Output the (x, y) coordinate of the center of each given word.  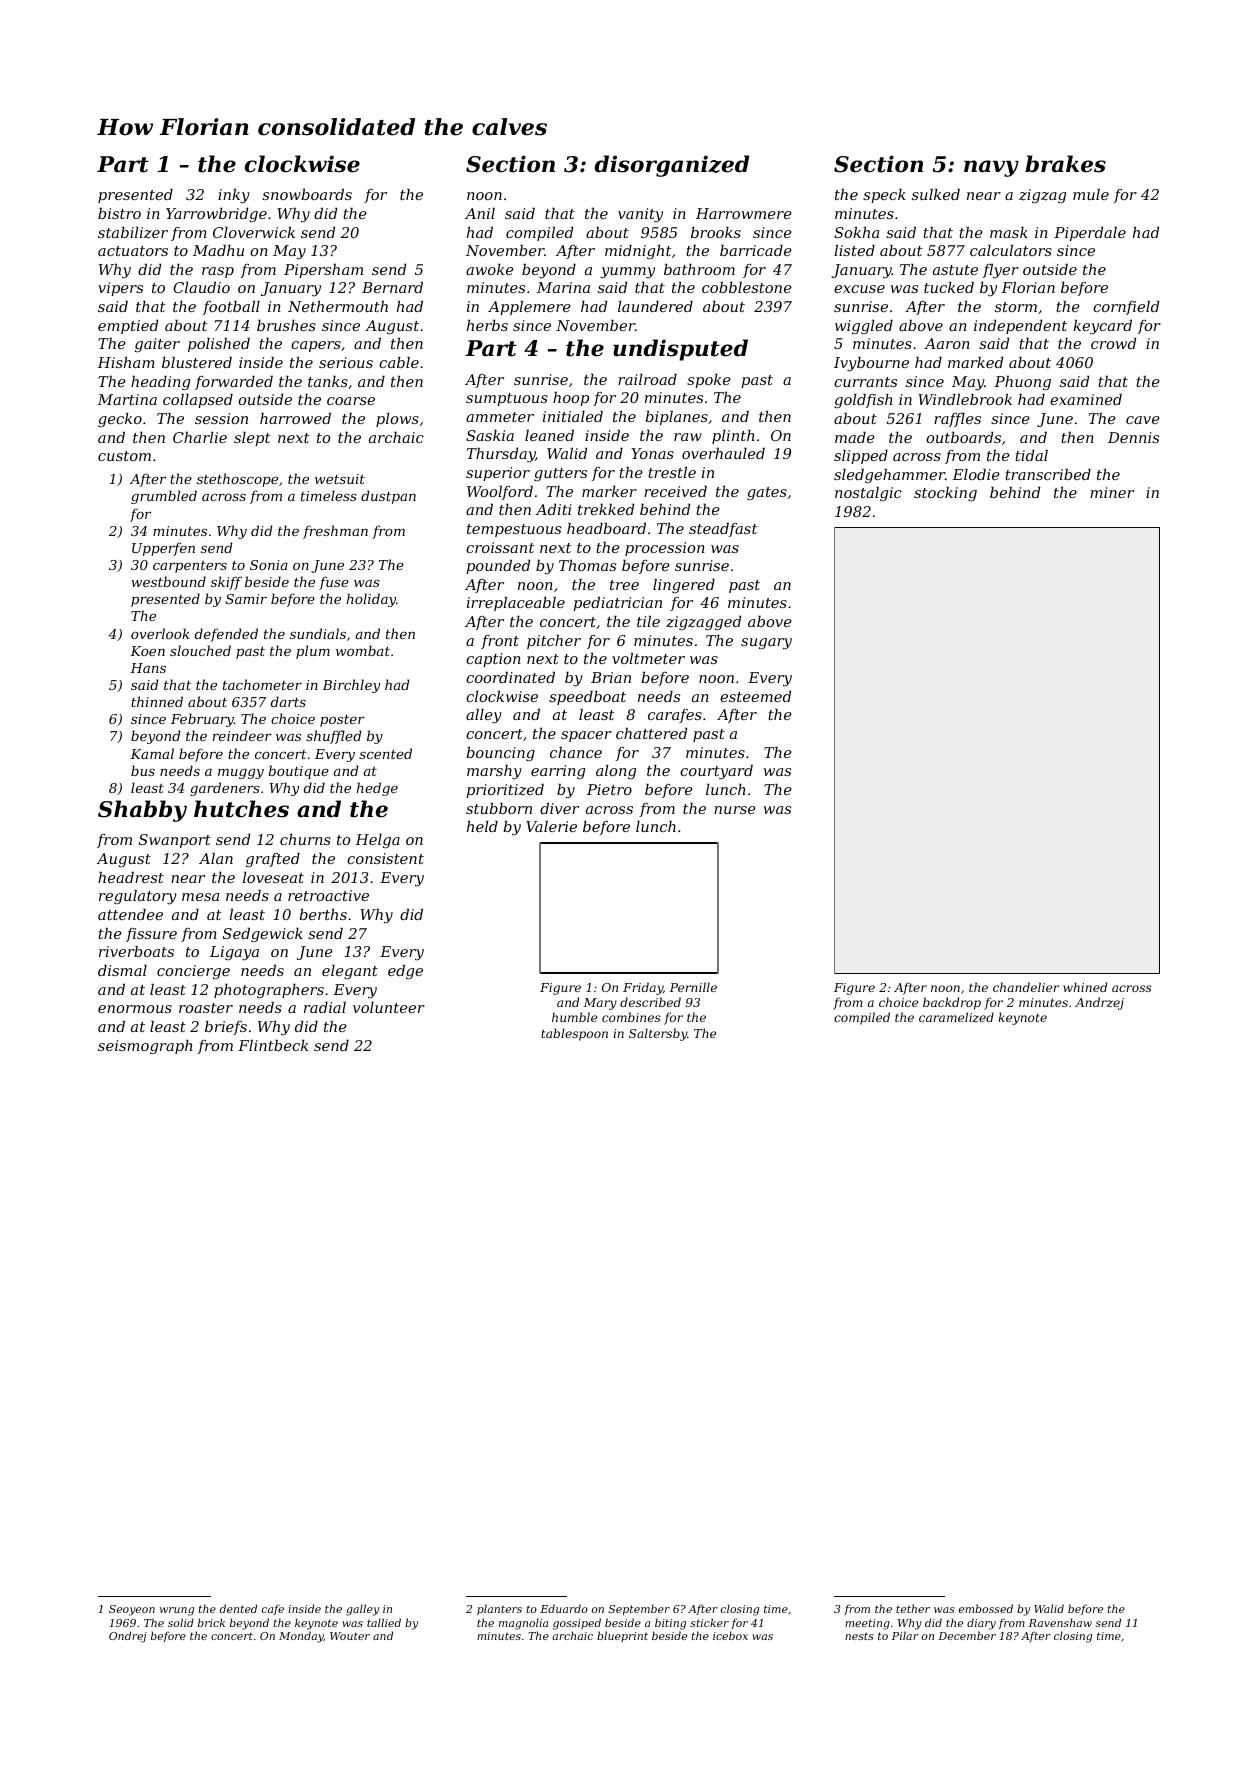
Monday (301, 1637)
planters (499, 1609)
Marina (563, 287)
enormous (135, 1009)
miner (1112, 492)
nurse (735, 810)
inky (234, 196)
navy (991, 168)
